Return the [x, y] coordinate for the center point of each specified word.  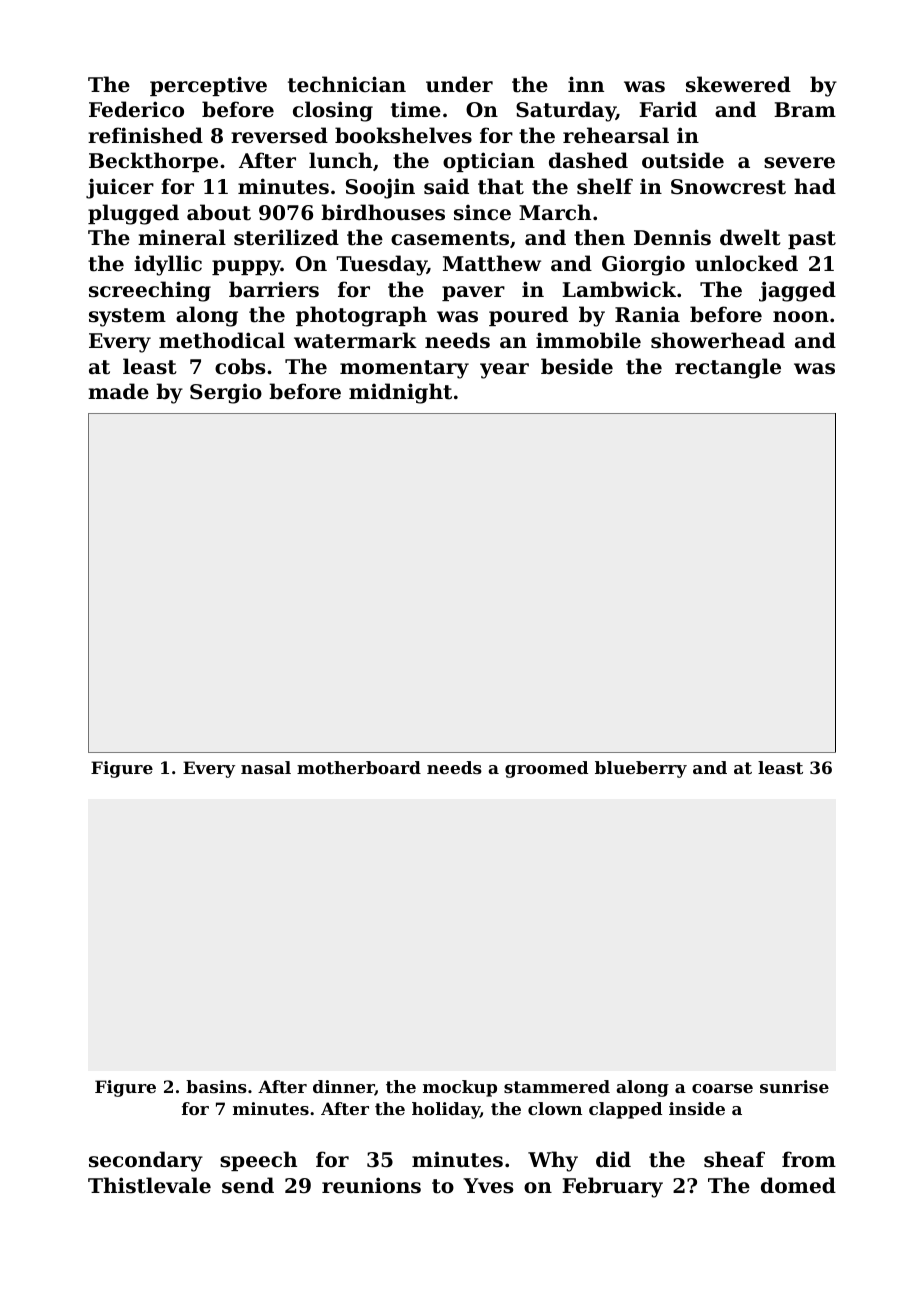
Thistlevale [149, 1185]
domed [798, 1185]
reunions [371, 1185]
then [599, 237]
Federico [136, 109]
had [815, 186]
